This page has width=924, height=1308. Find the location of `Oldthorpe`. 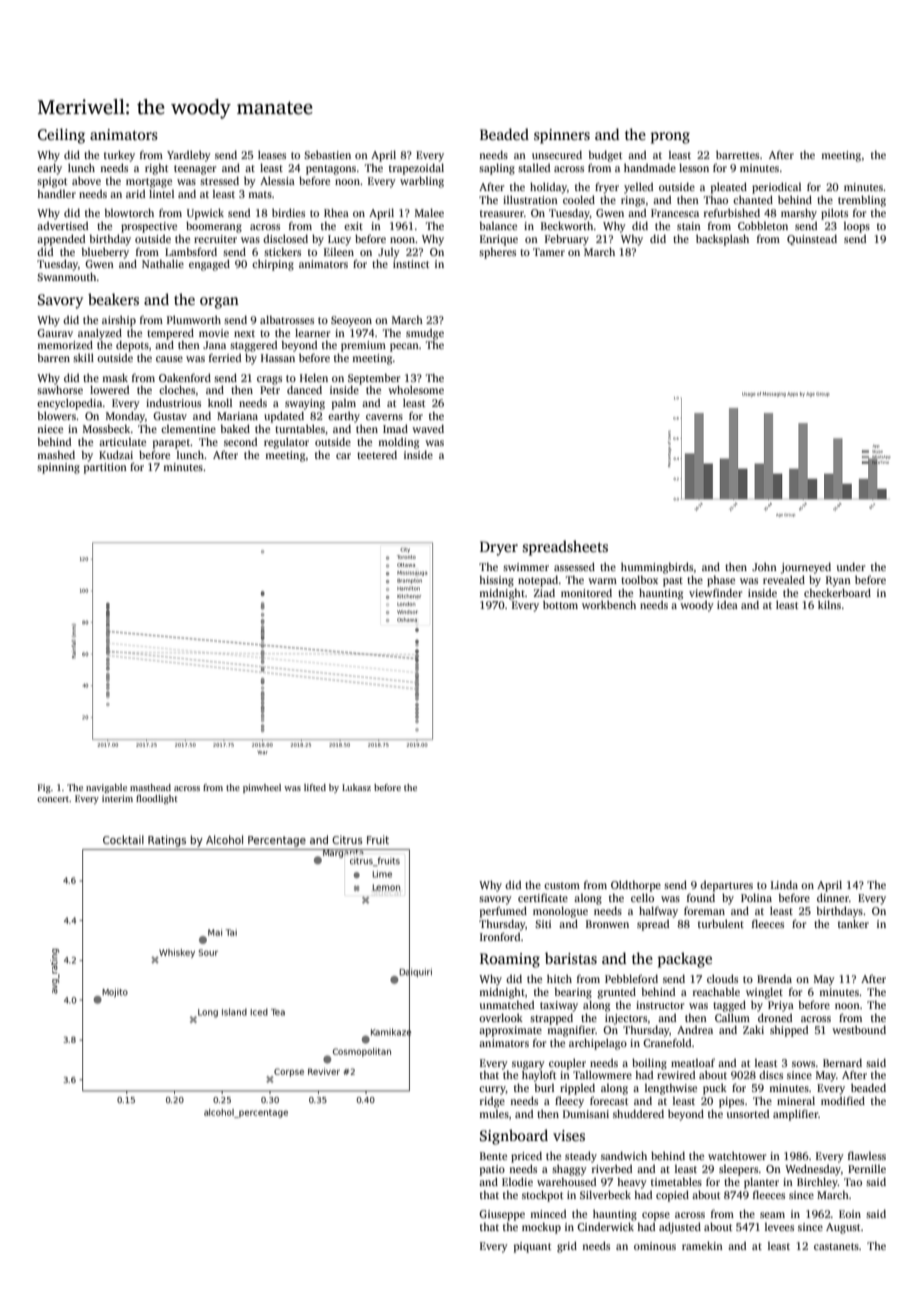

Oldthorpe is located at coordinates (636, 886).
